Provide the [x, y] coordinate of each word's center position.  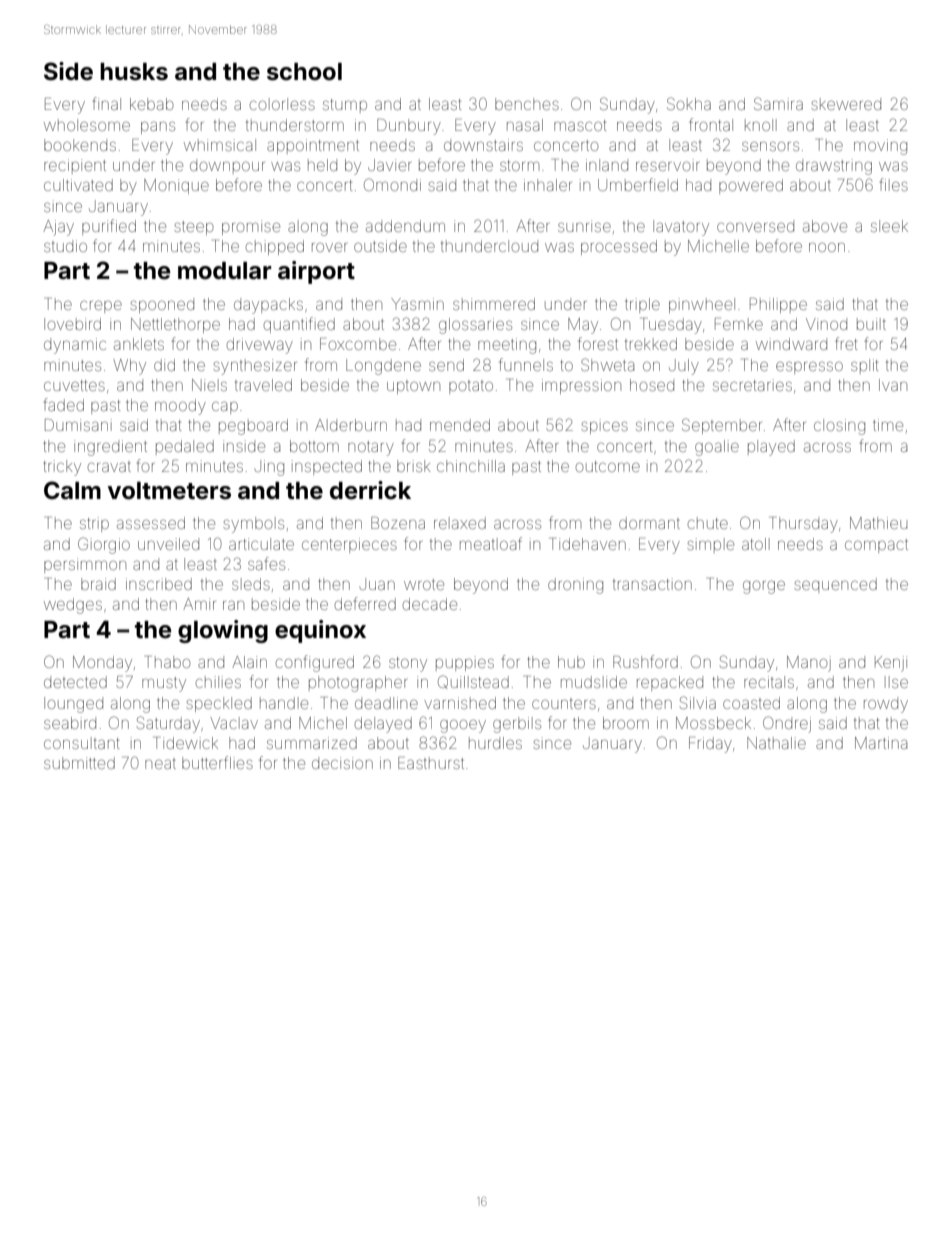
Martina [881, 743]
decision [342, 763]
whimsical [220, 145]
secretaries [752, 385]
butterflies [217, 762]
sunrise [584, 226]
